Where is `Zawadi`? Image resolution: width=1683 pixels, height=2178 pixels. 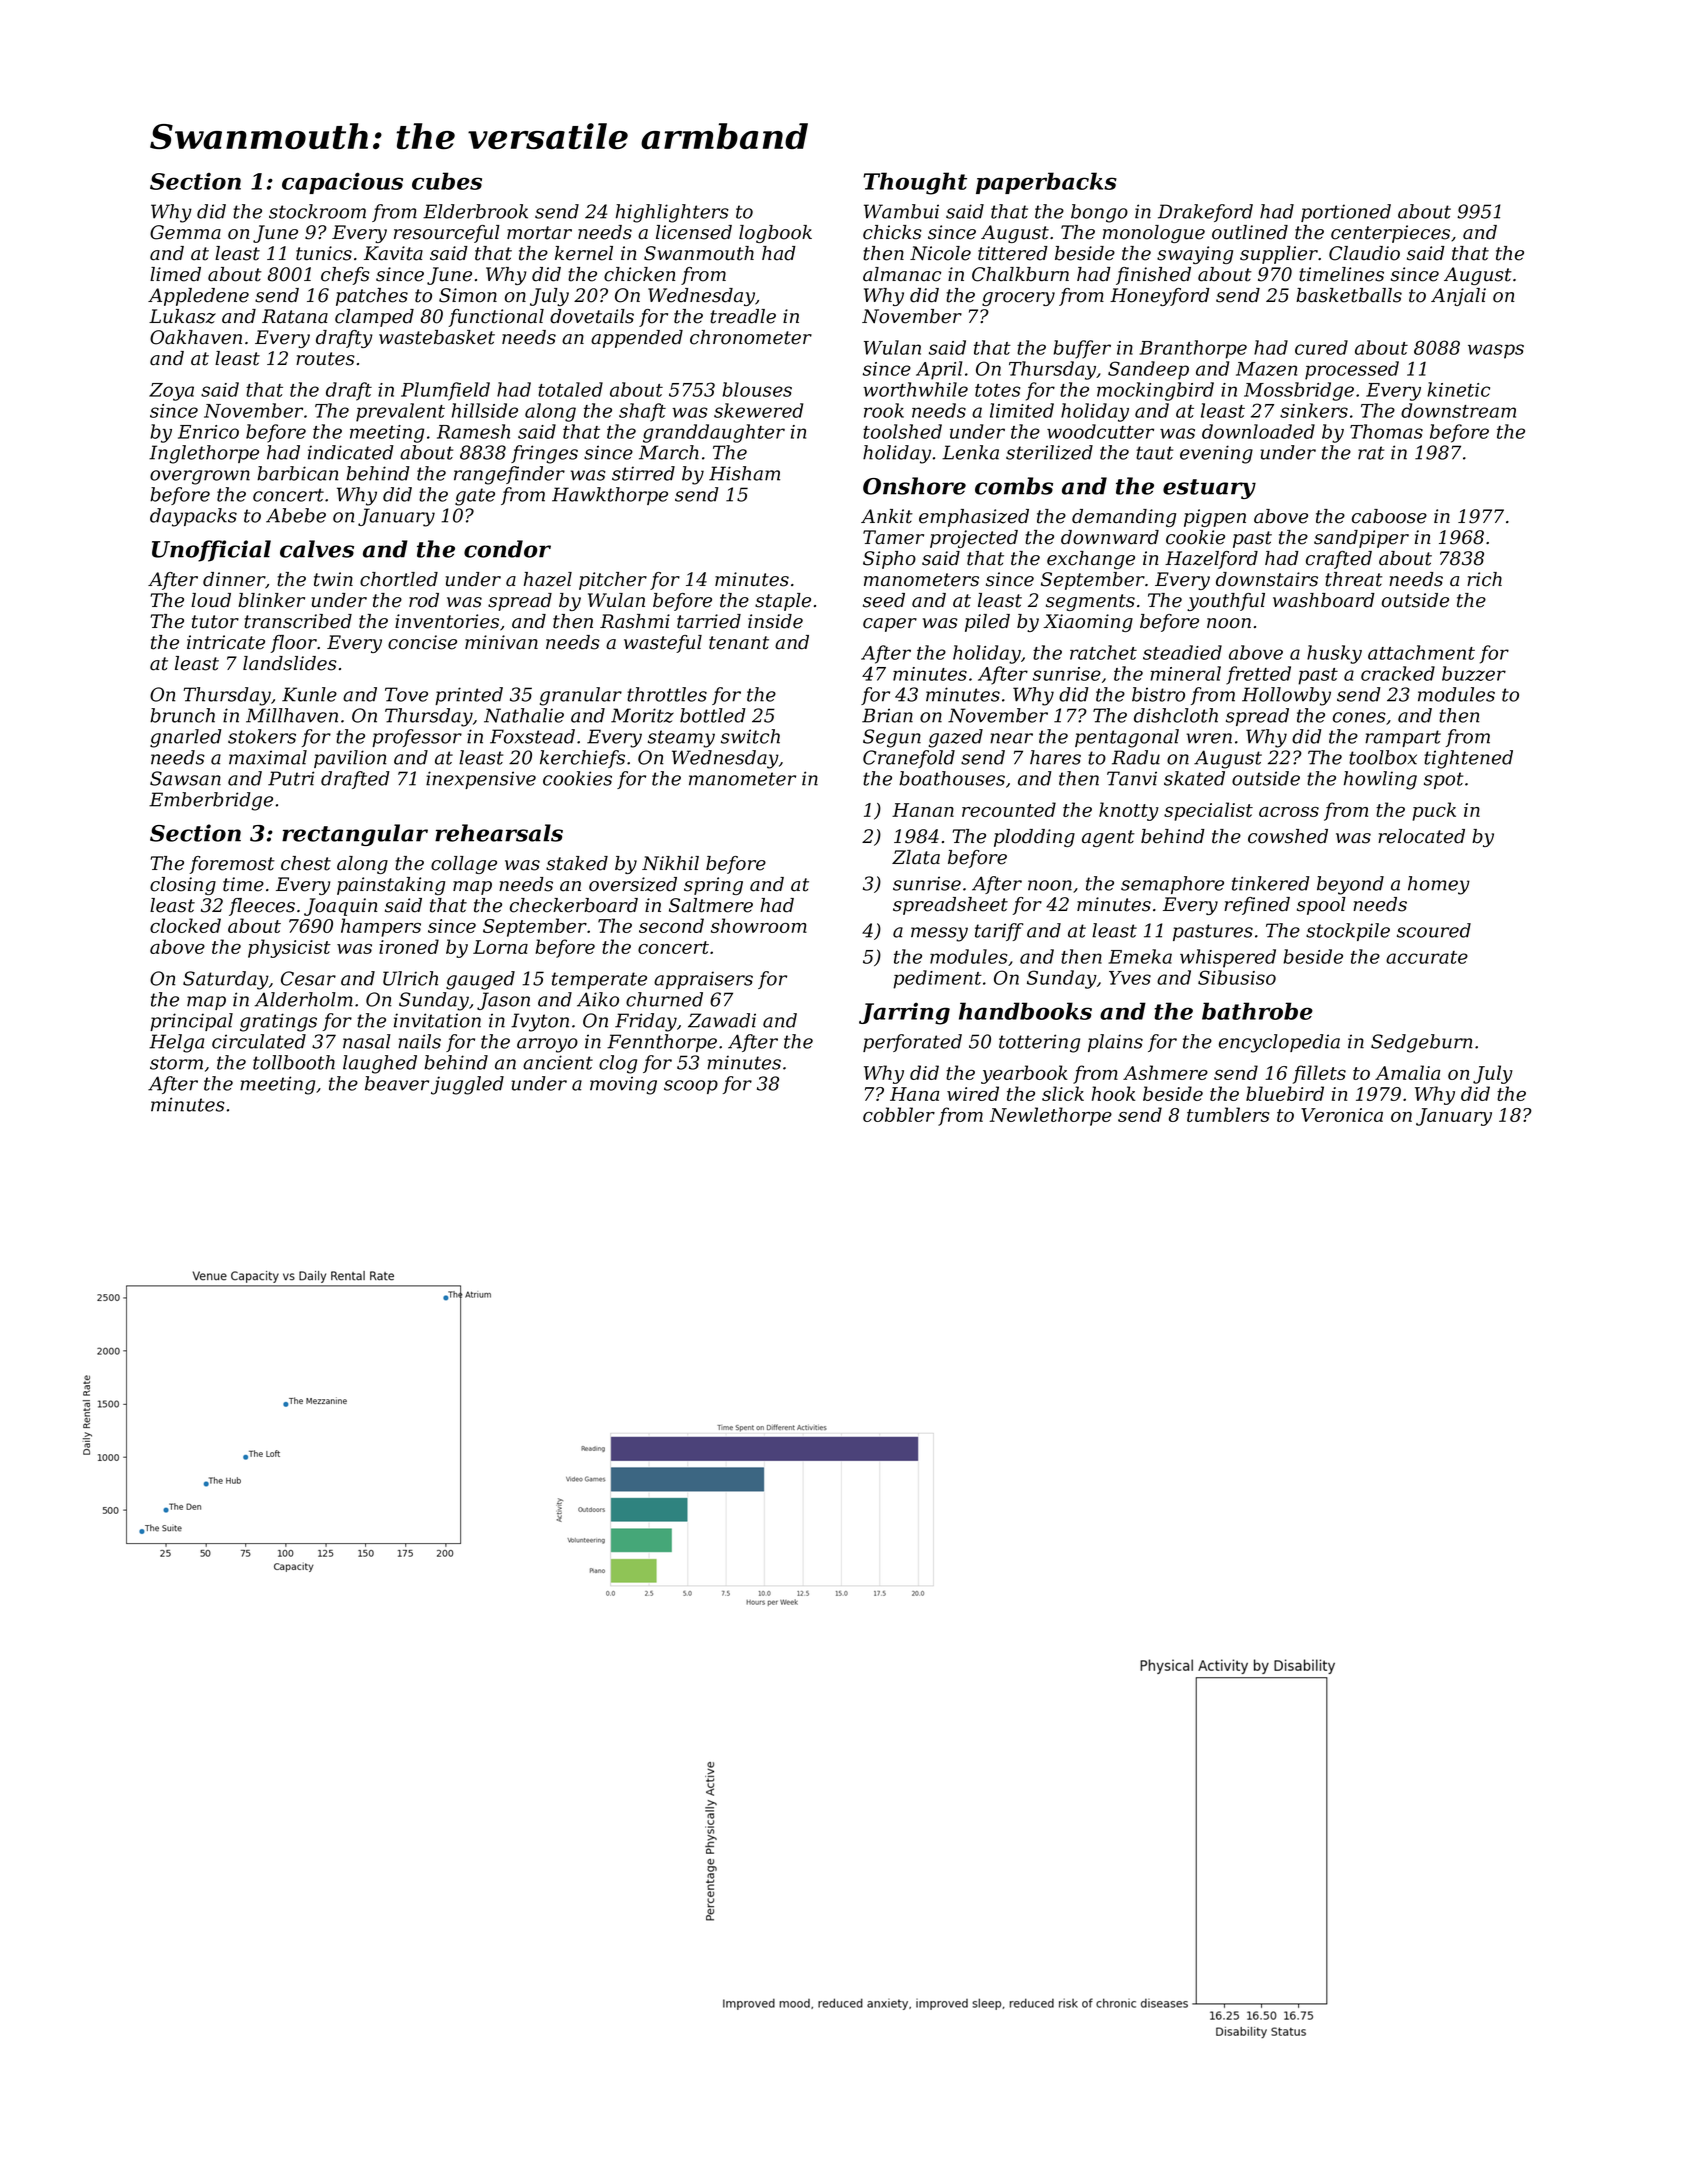
Zawadi is located at coordinates (722, 1020).
